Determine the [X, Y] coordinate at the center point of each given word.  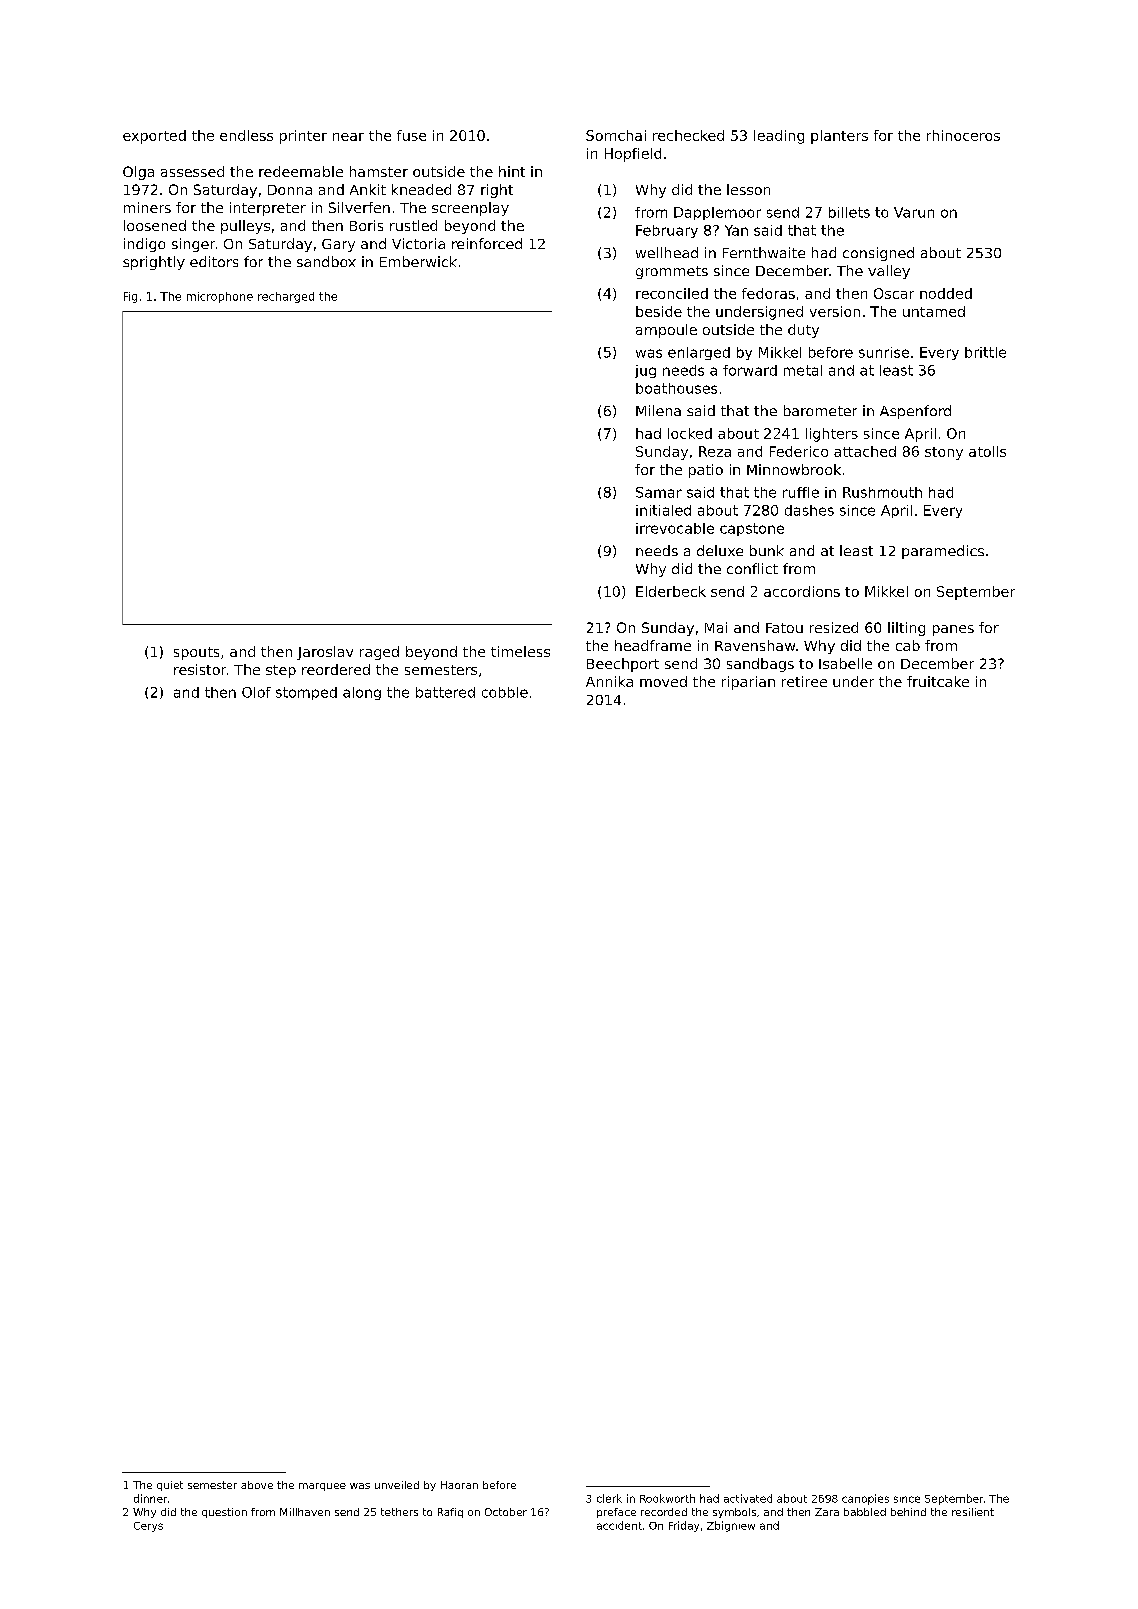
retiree [804, 681]
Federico [799, 451]
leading [779, 137]
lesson [748, 189]
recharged [286, 297]
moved [663, 681]
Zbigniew [731, 1526]
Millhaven [305, 1512]
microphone [220, 297]
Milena [658, 410]
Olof [256, 692]
